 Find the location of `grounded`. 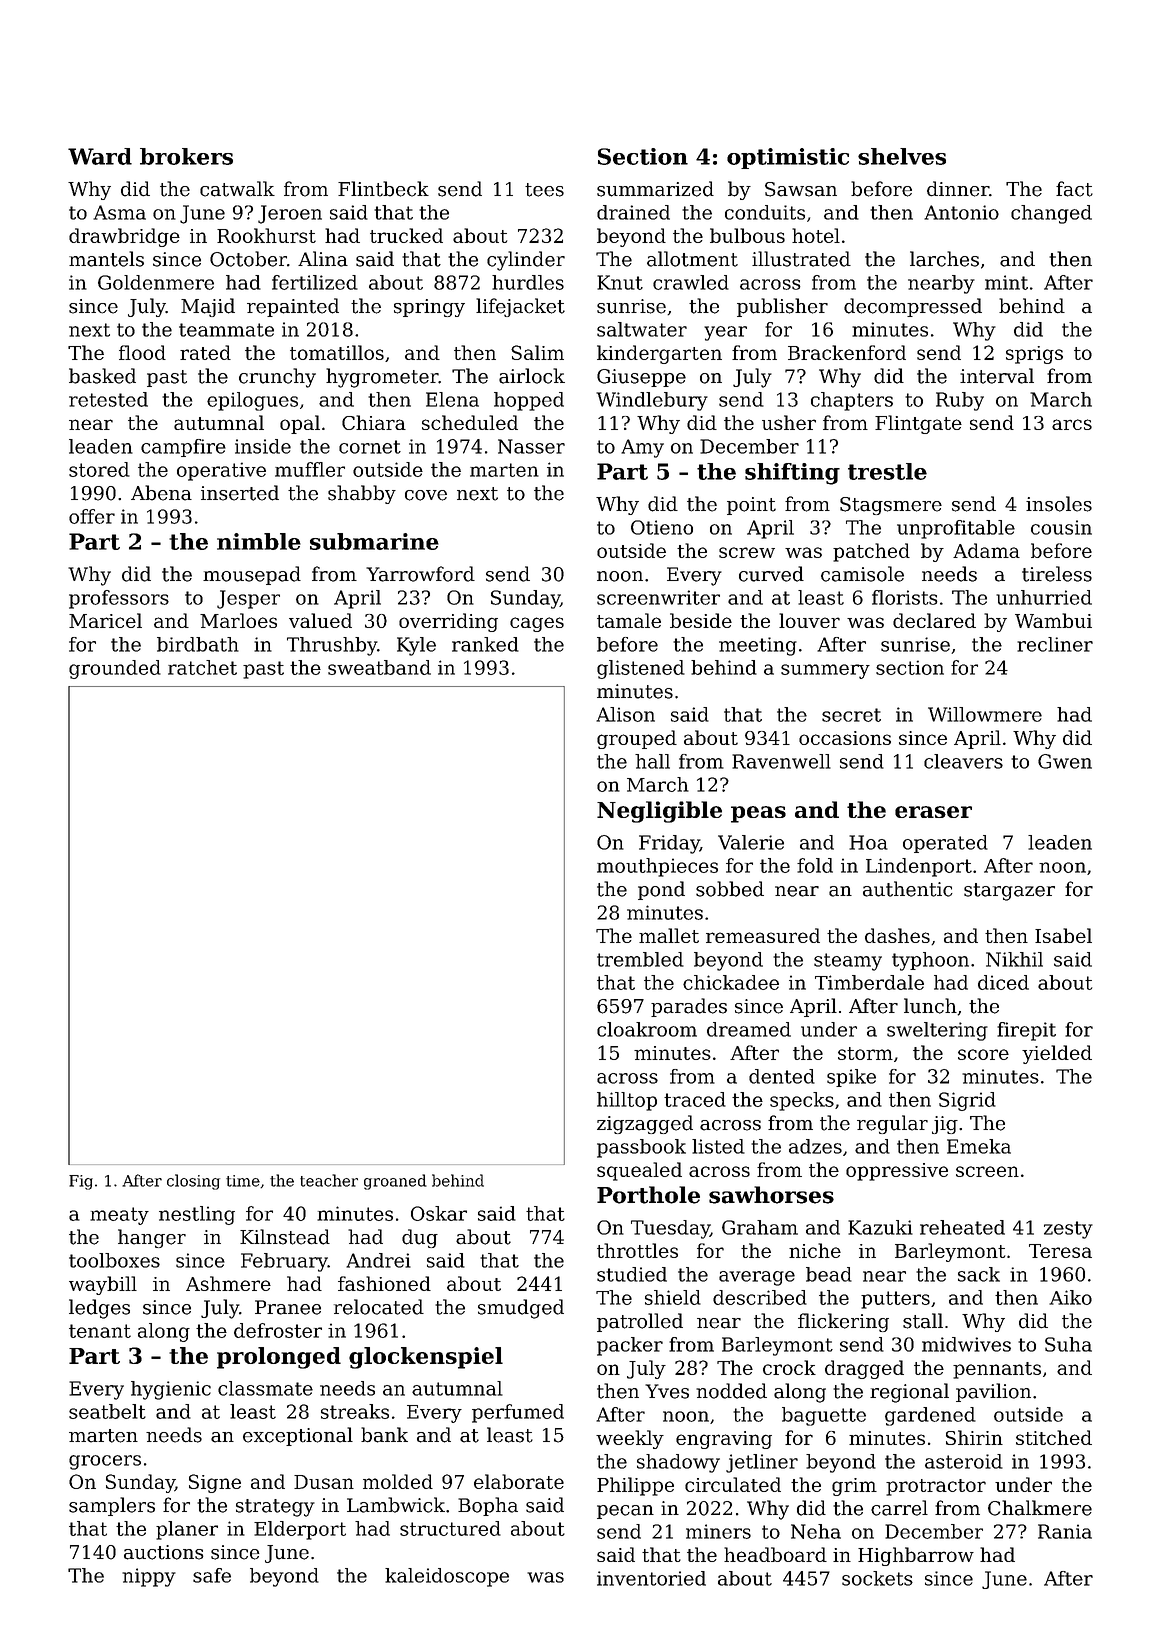

grounded is located at coordinates (115, 669).
